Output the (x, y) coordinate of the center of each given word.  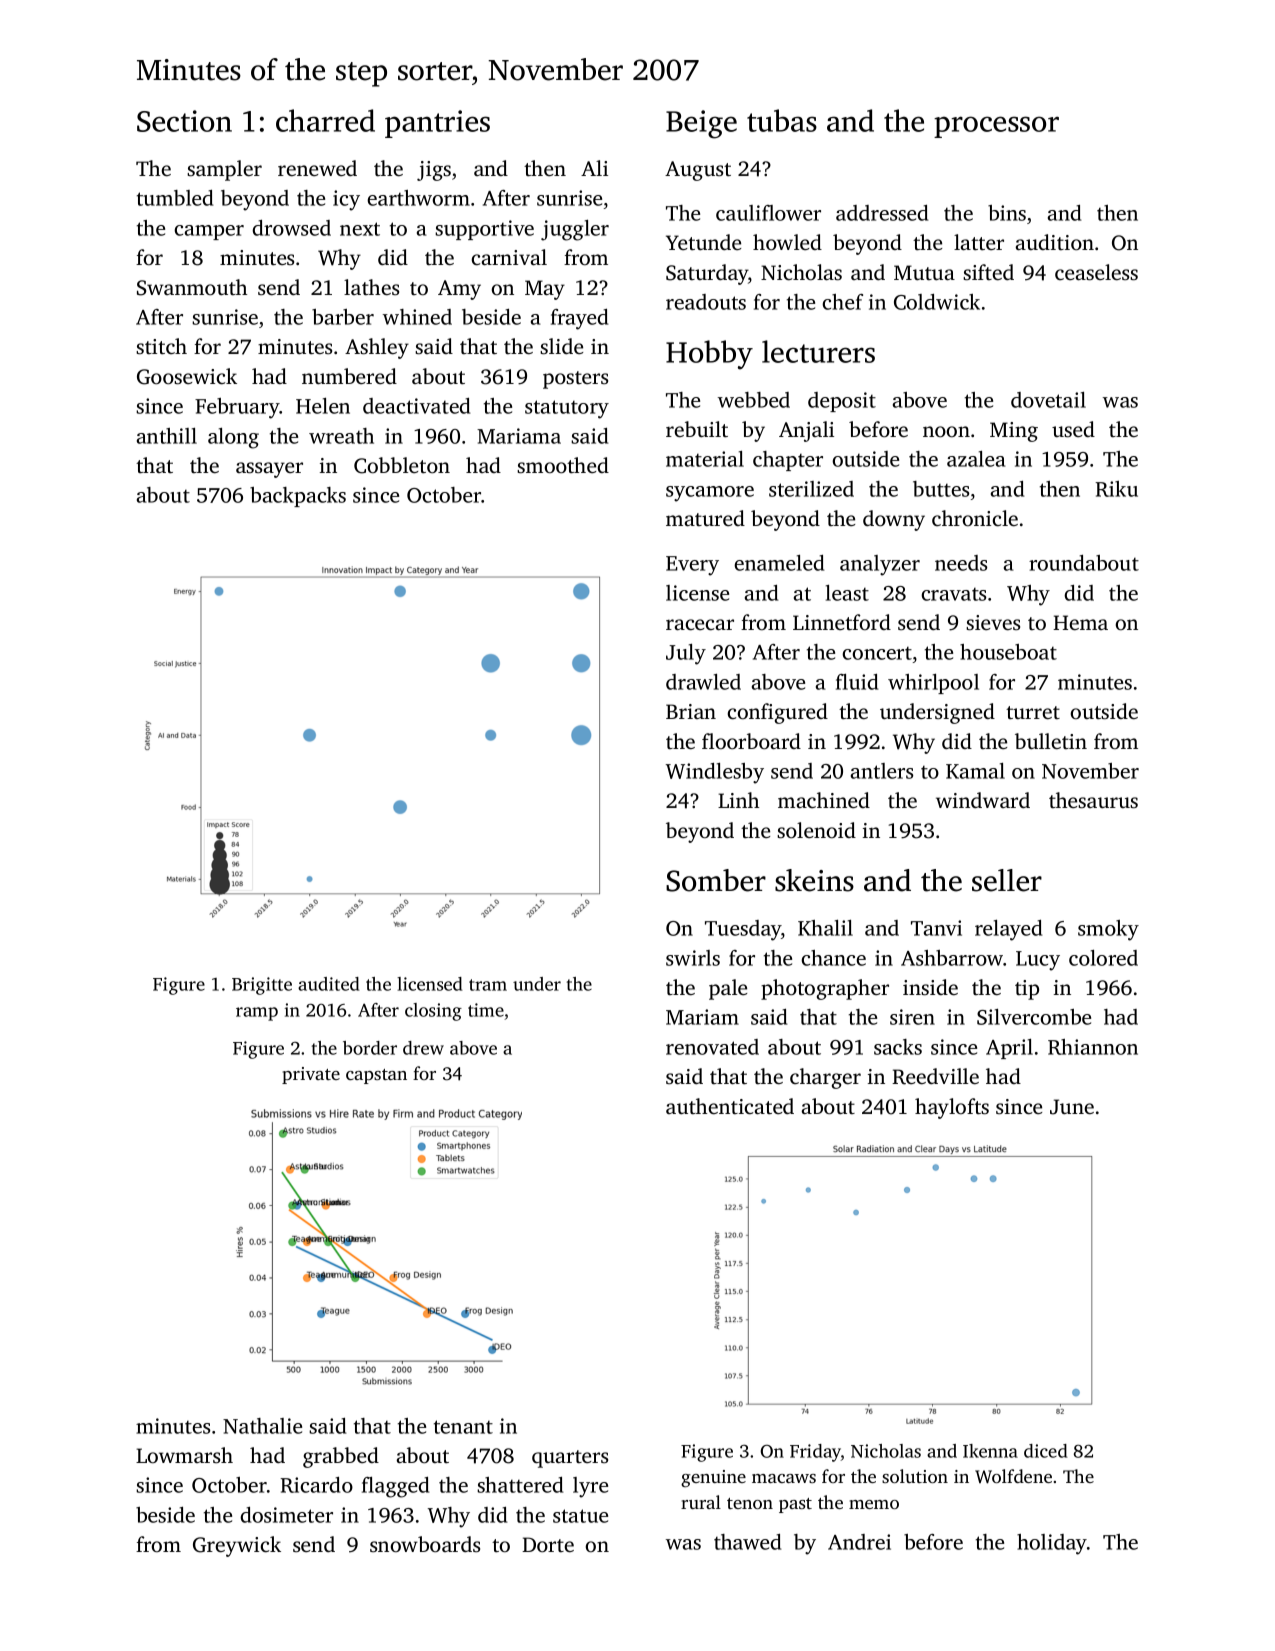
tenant (463, 1427)
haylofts (952, 1108)
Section (184, 121)
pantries (437, 124)
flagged (395, 1487)
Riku (1116, 489)
